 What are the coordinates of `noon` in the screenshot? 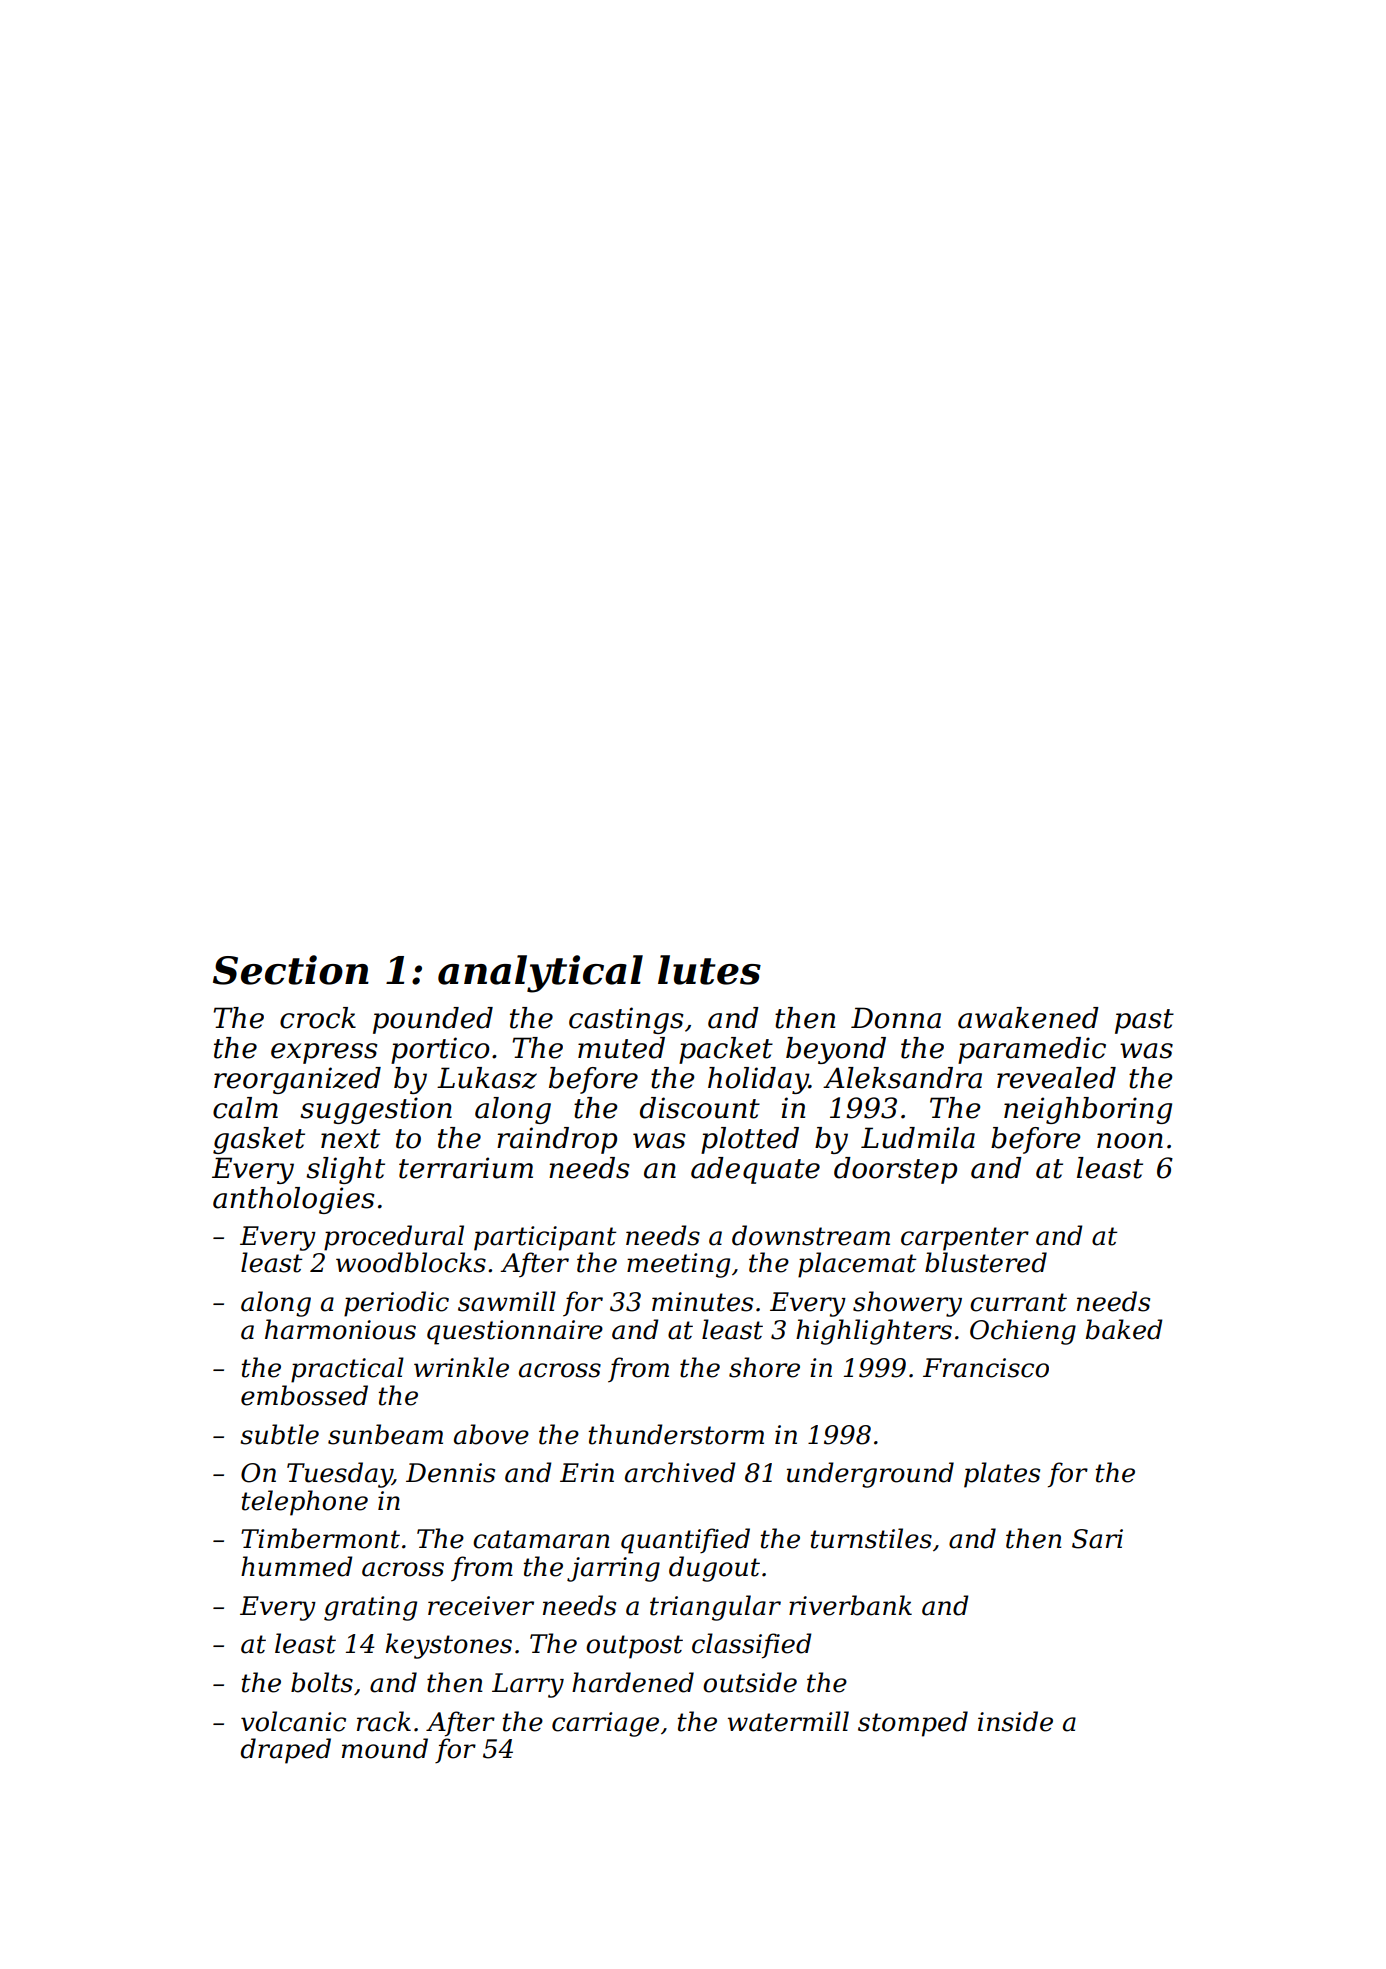 It's located at (1130, 1141).
